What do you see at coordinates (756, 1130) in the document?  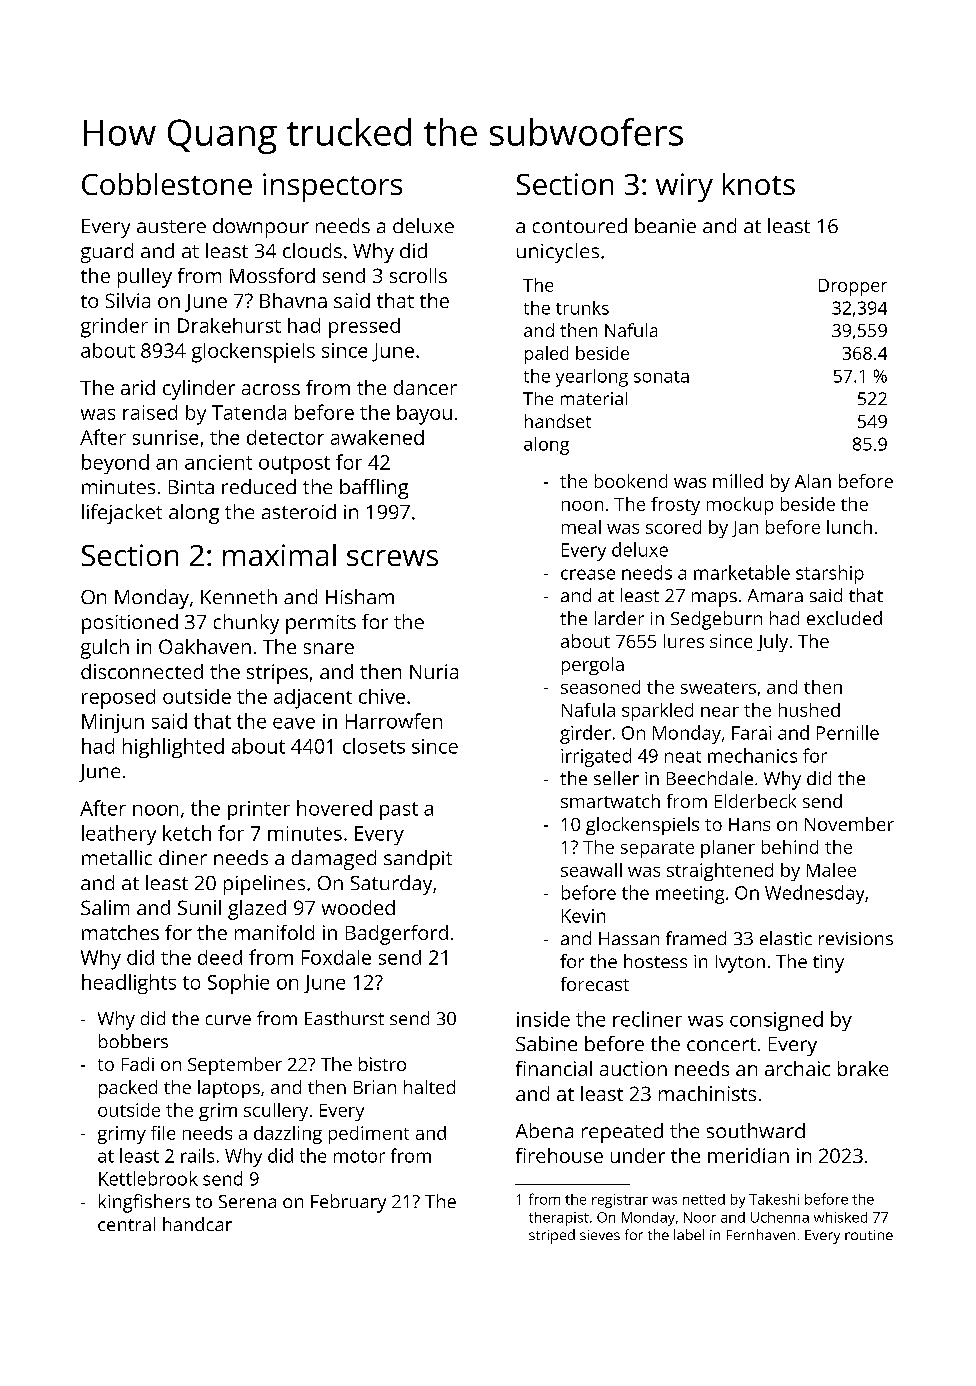 I see `southward` at bounding box center [756, 1130].
